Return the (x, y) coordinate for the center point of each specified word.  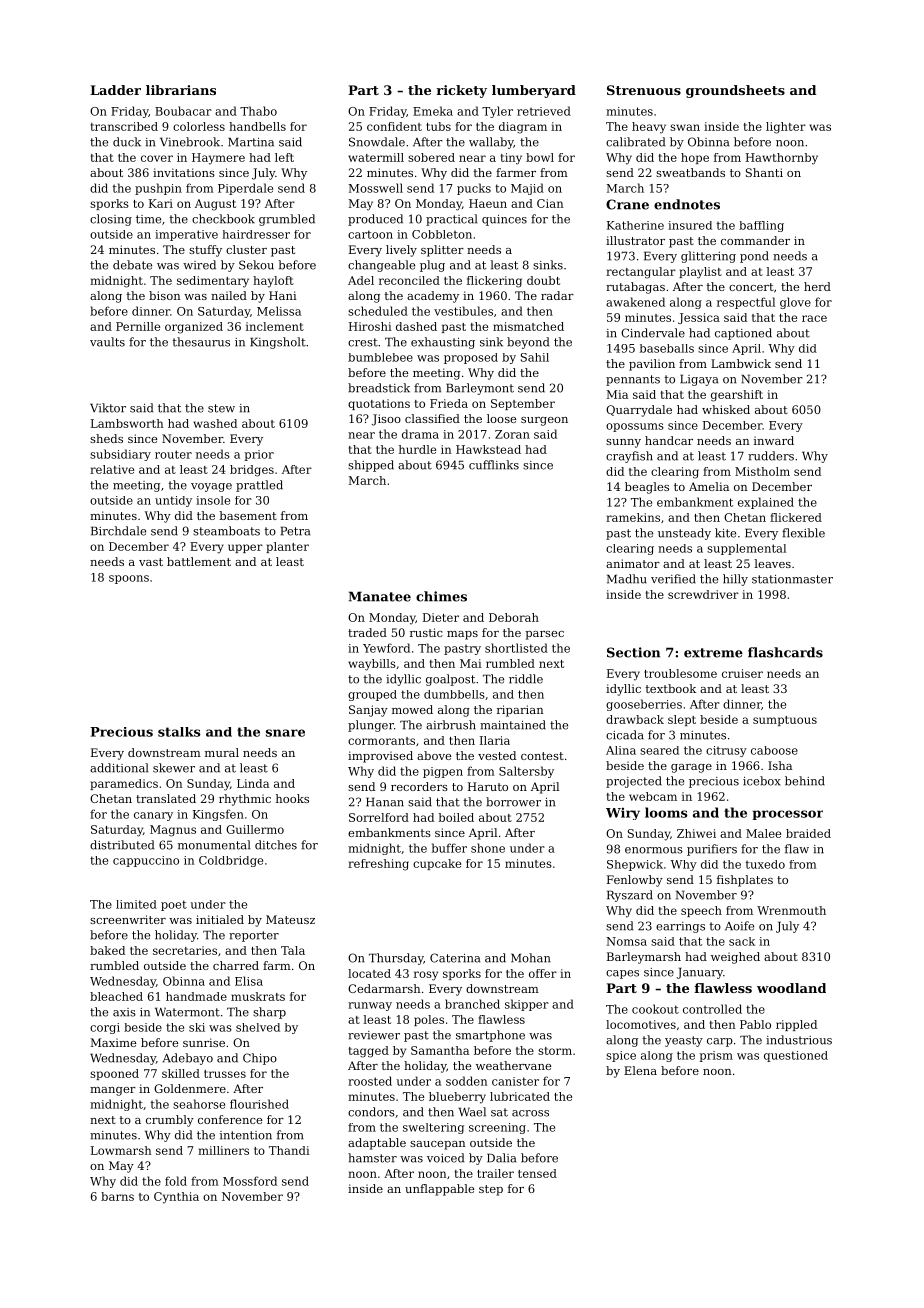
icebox (762, 781)
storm (555, 1051)
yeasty (684, 1041)
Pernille (138, 326)
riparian (520, 711)
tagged (369, 1052)
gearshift (737, 396)
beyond (528, 343)
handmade (196, 996)
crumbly (170, 1121)
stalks (179, 732)
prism (716, 1056)
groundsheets (735, 91)
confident (394, 126)
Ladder (115, 90)
